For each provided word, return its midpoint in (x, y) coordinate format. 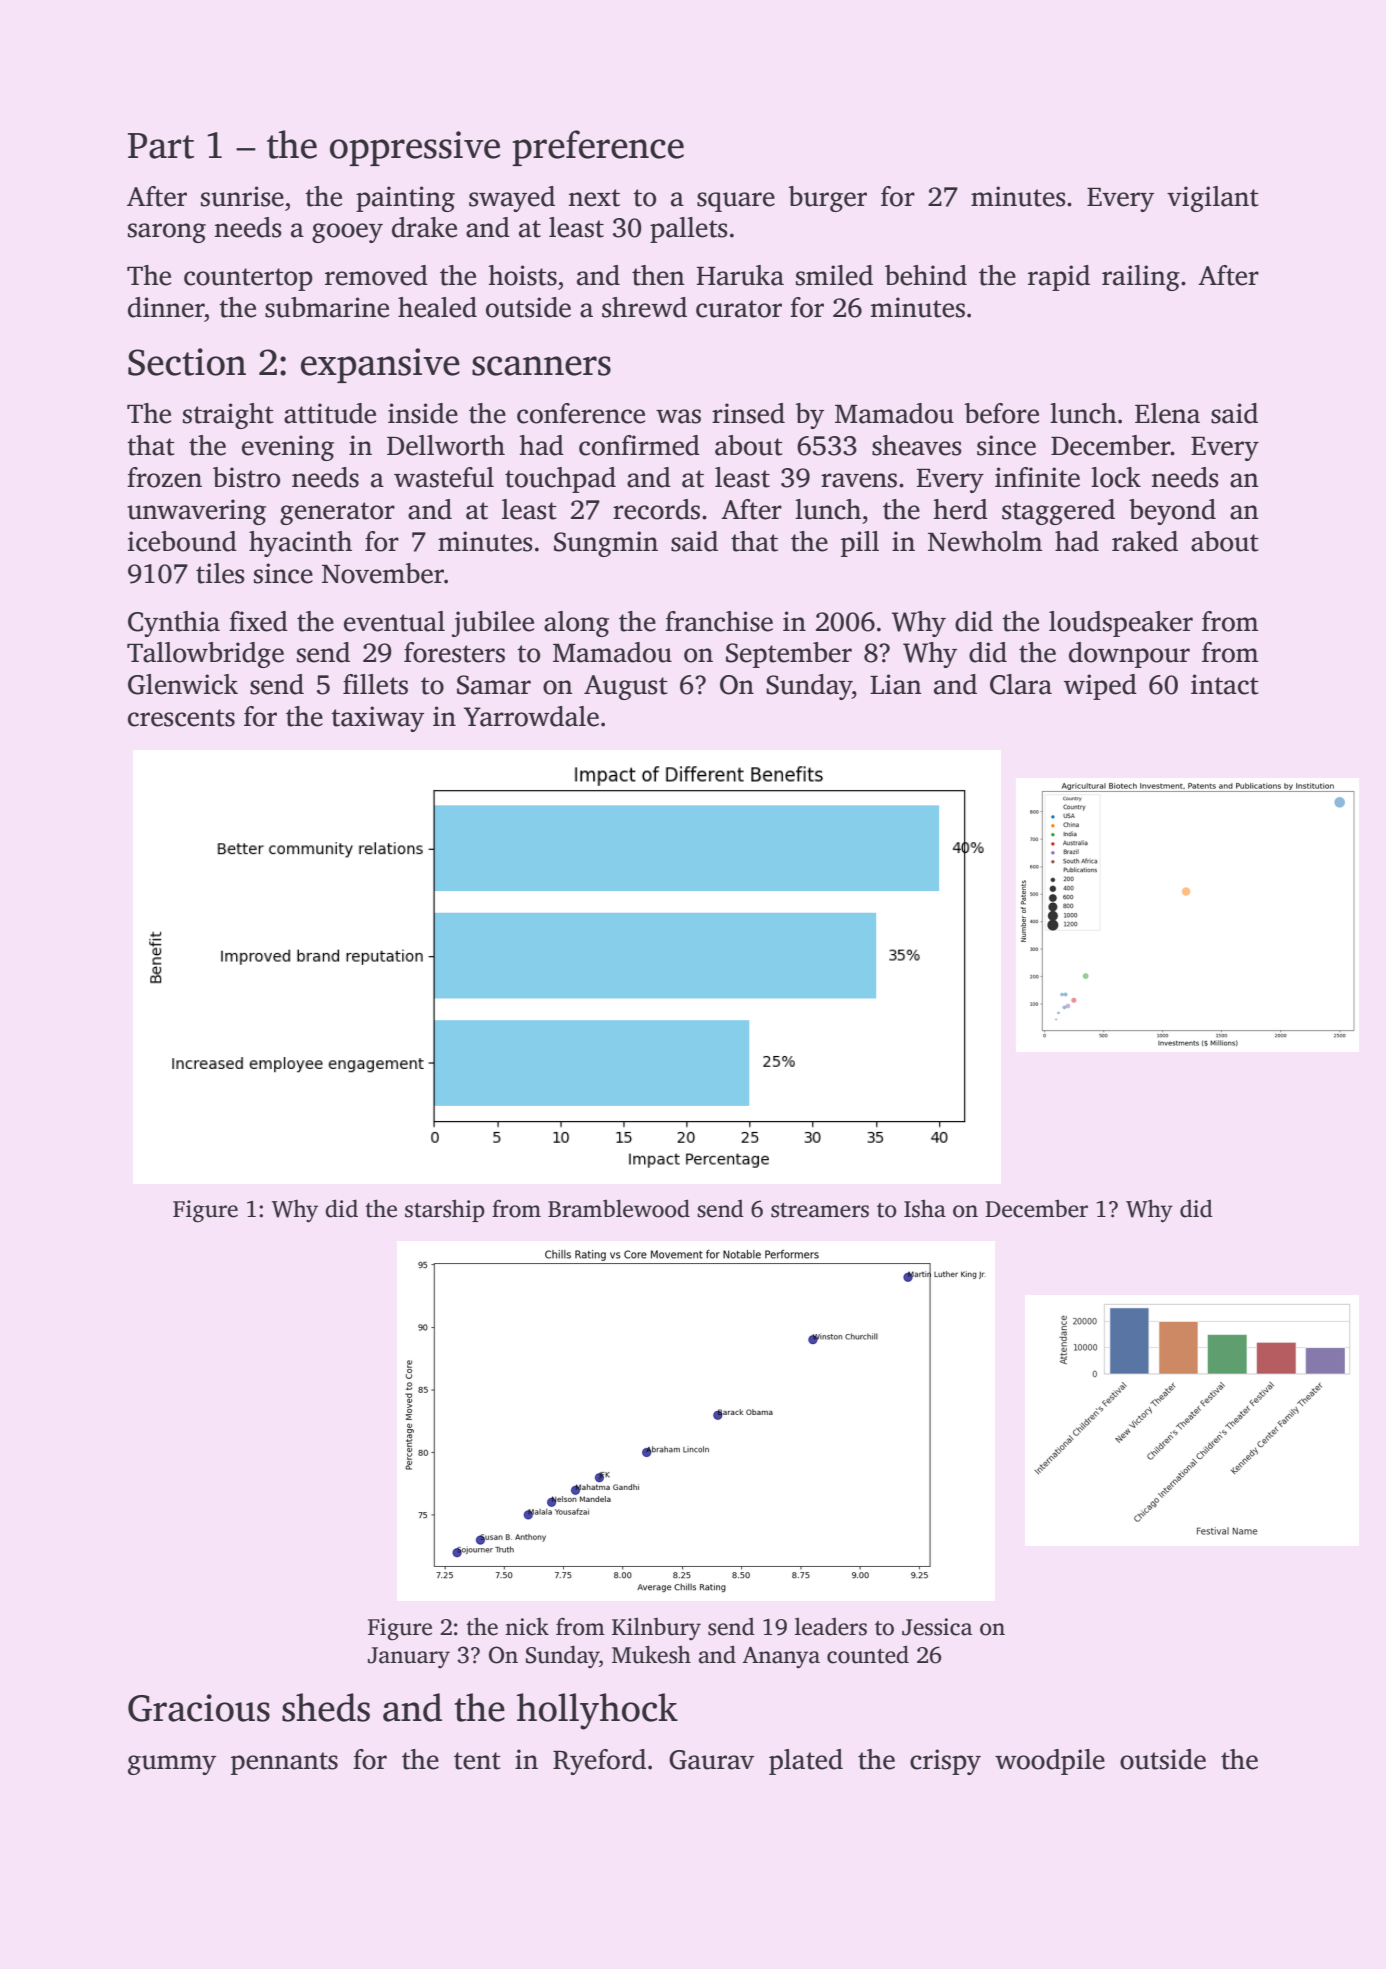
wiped (1100, 687)
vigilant (1213, 199)
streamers (820, 1210)
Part (161, 146)
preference (598, 148)
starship (445, 1210)
